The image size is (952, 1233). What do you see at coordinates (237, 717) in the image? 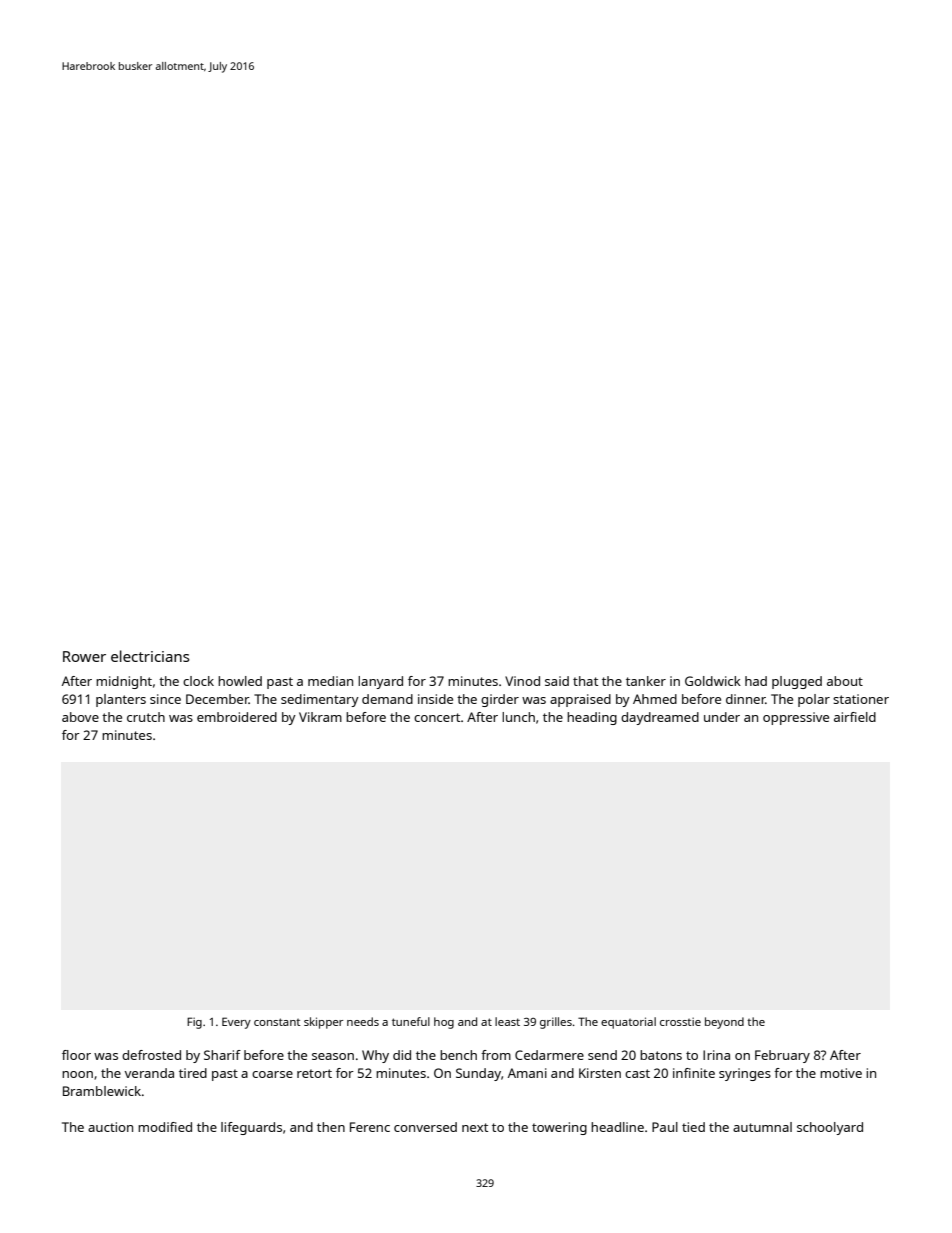
I see `embroidered` at bounding box center [237, 717].
